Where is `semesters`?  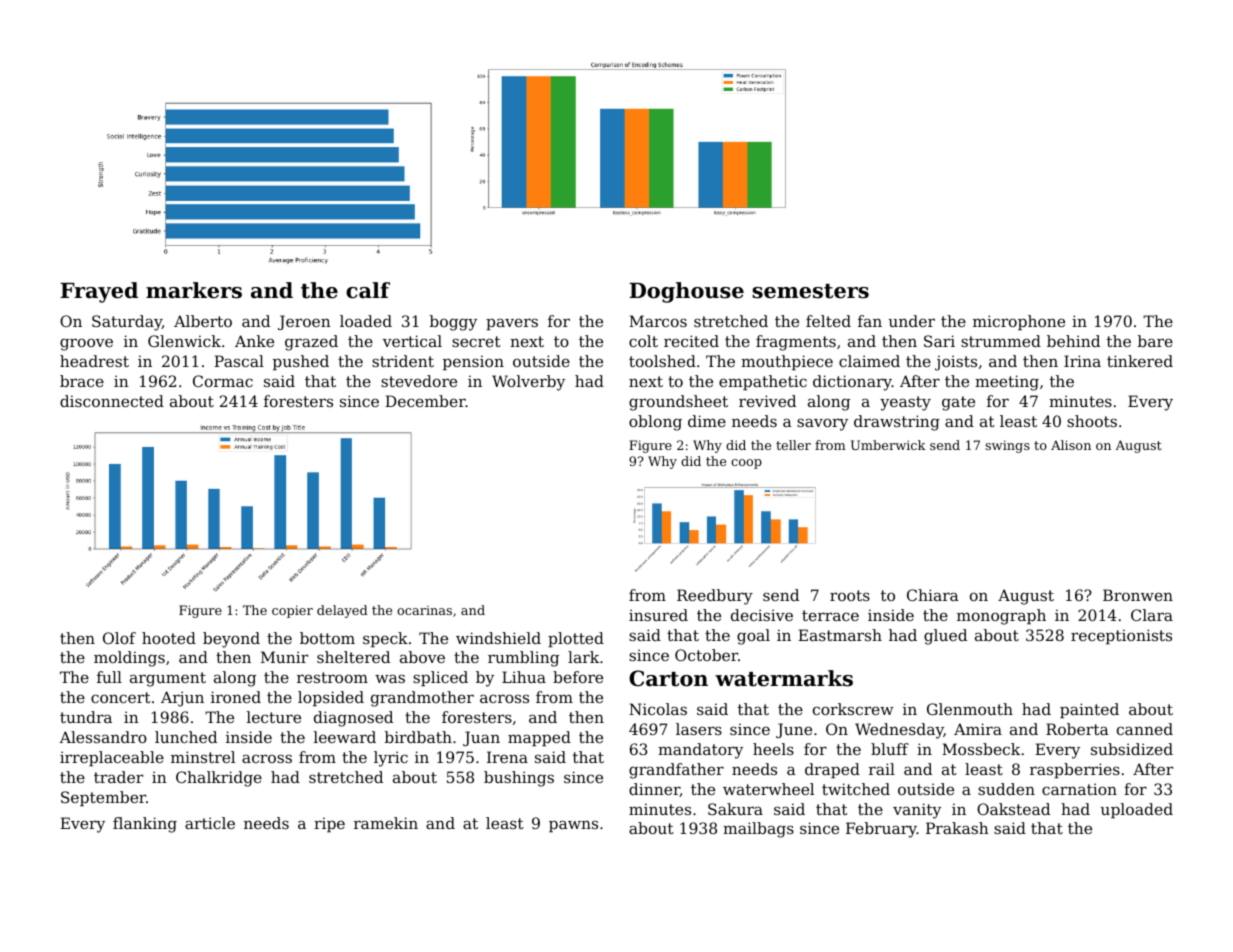
semesters is located at coordinates (810, 291).
